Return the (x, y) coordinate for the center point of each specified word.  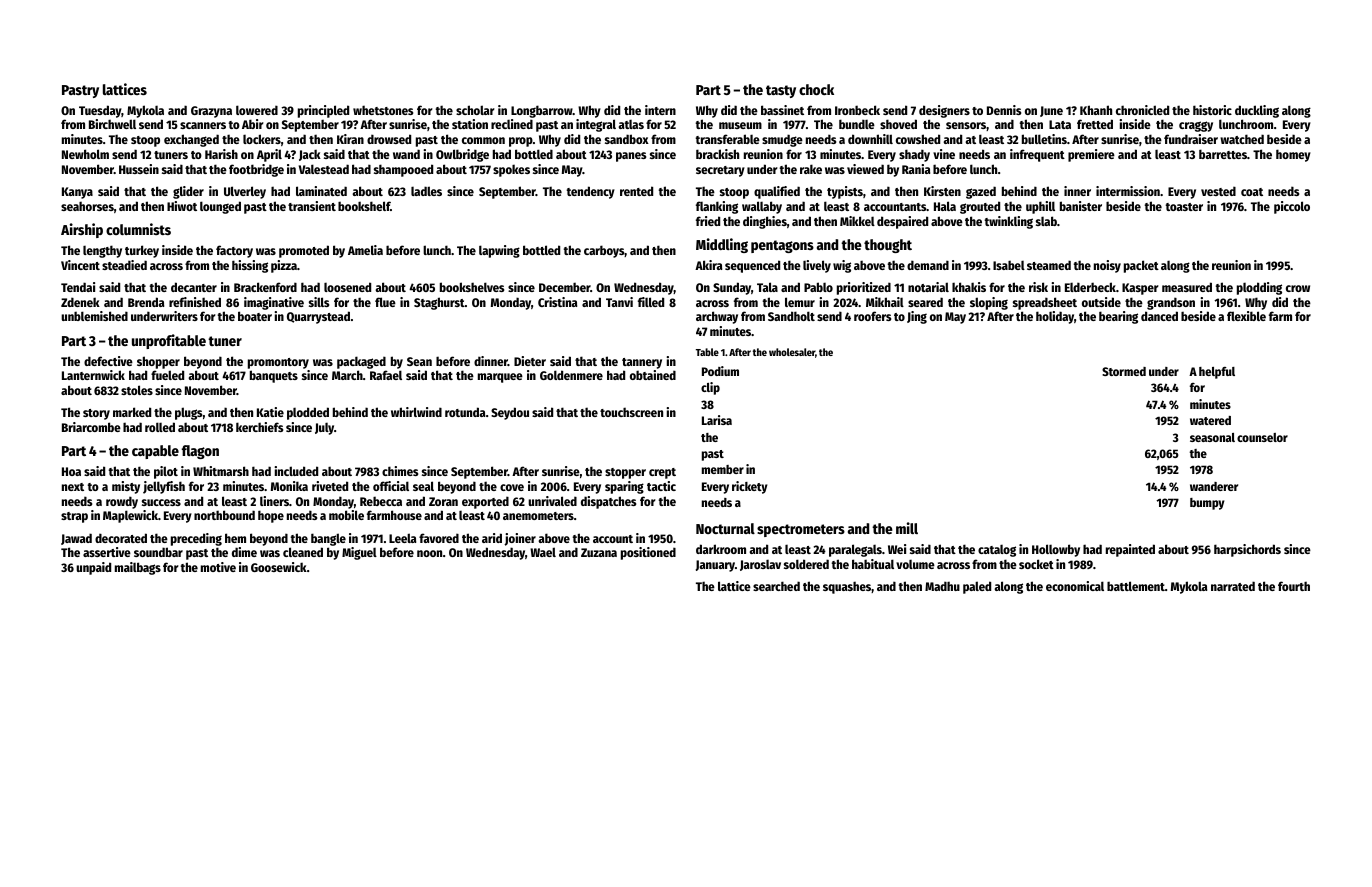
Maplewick (130, 516)
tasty (781, 91)
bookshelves (472, 287)
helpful (1217, 373)
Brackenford (265, 287)
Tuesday (100, 111)
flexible (1246, 316)
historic (1212, 110)
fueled (167, 375)
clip (710, 388)
